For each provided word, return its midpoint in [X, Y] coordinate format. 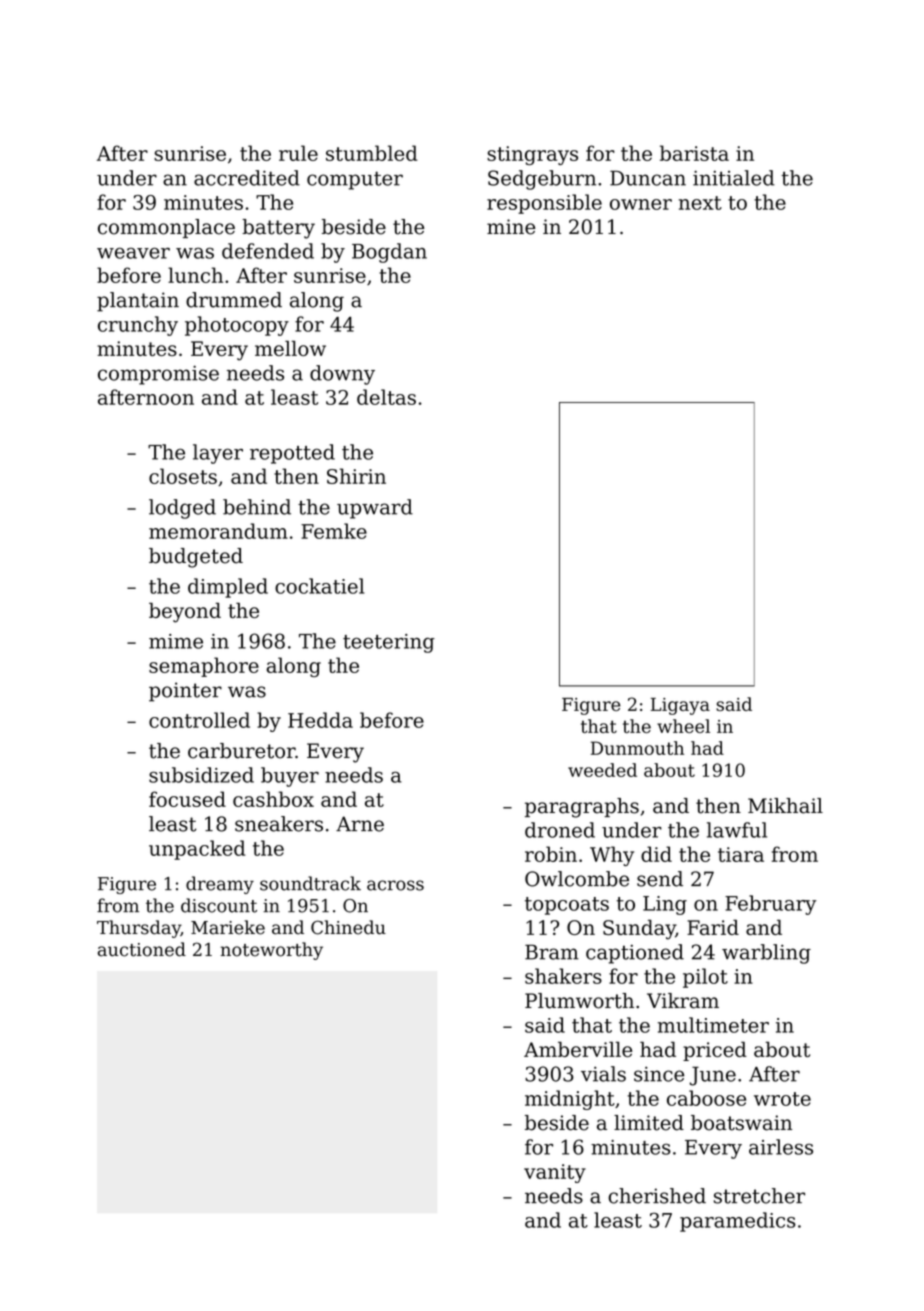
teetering [389, 643]
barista [694, 153]
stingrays [532, 155]
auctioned [142, 949]
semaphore [204, 667]
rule [298, 153]
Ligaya [680, 706]
